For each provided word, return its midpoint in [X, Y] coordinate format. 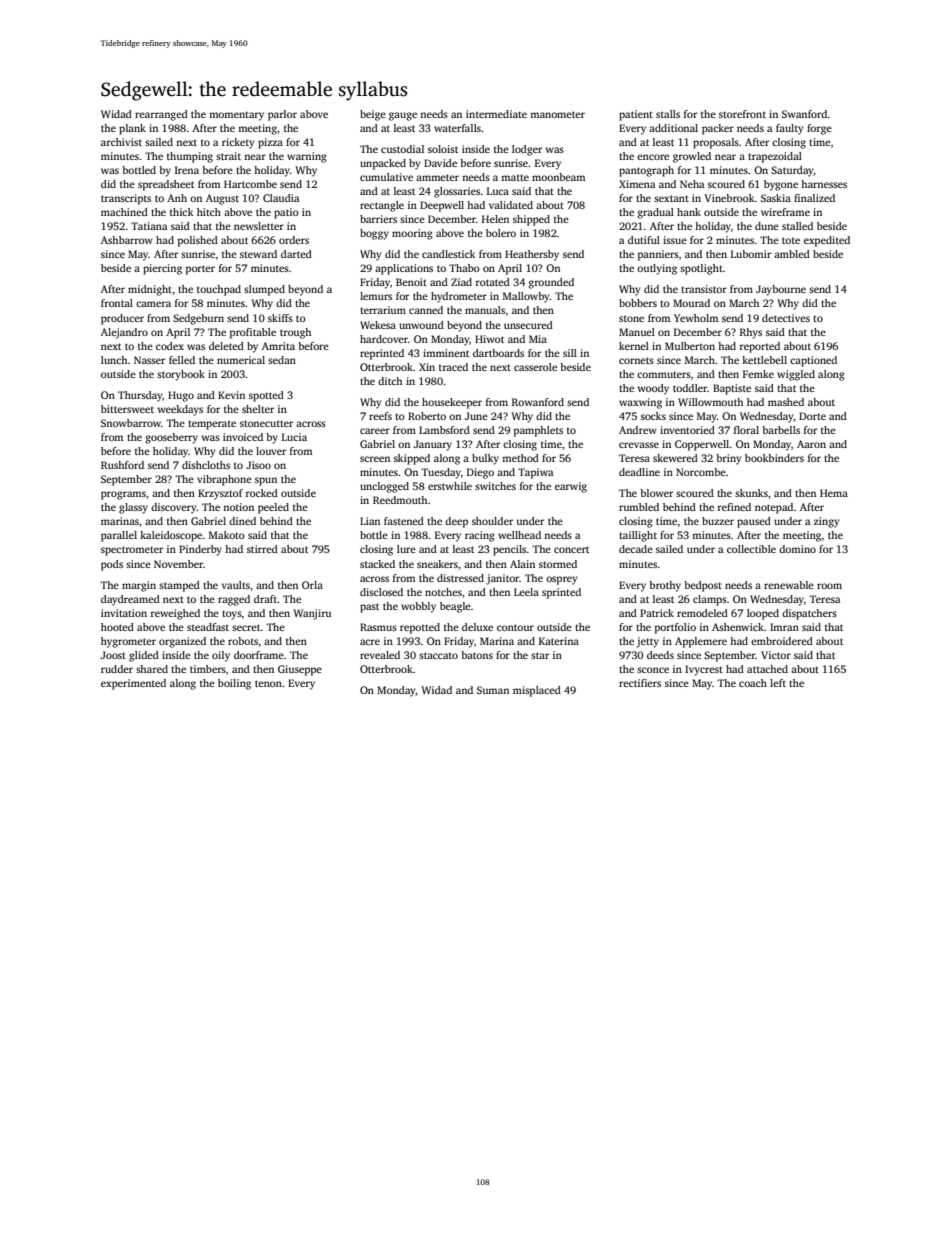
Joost [113, 655]
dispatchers [809, 614]
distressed [460, 578]
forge [819, 129]
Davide [440, 163]
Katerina [559, 641]
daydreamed [130, 600]
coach [753, 683]
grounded [551, 283]
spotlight [701, 269]
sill [570, 353]
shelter [258, 409]
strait [228, 156]
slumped [264, 290]
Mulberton [690, 346]
